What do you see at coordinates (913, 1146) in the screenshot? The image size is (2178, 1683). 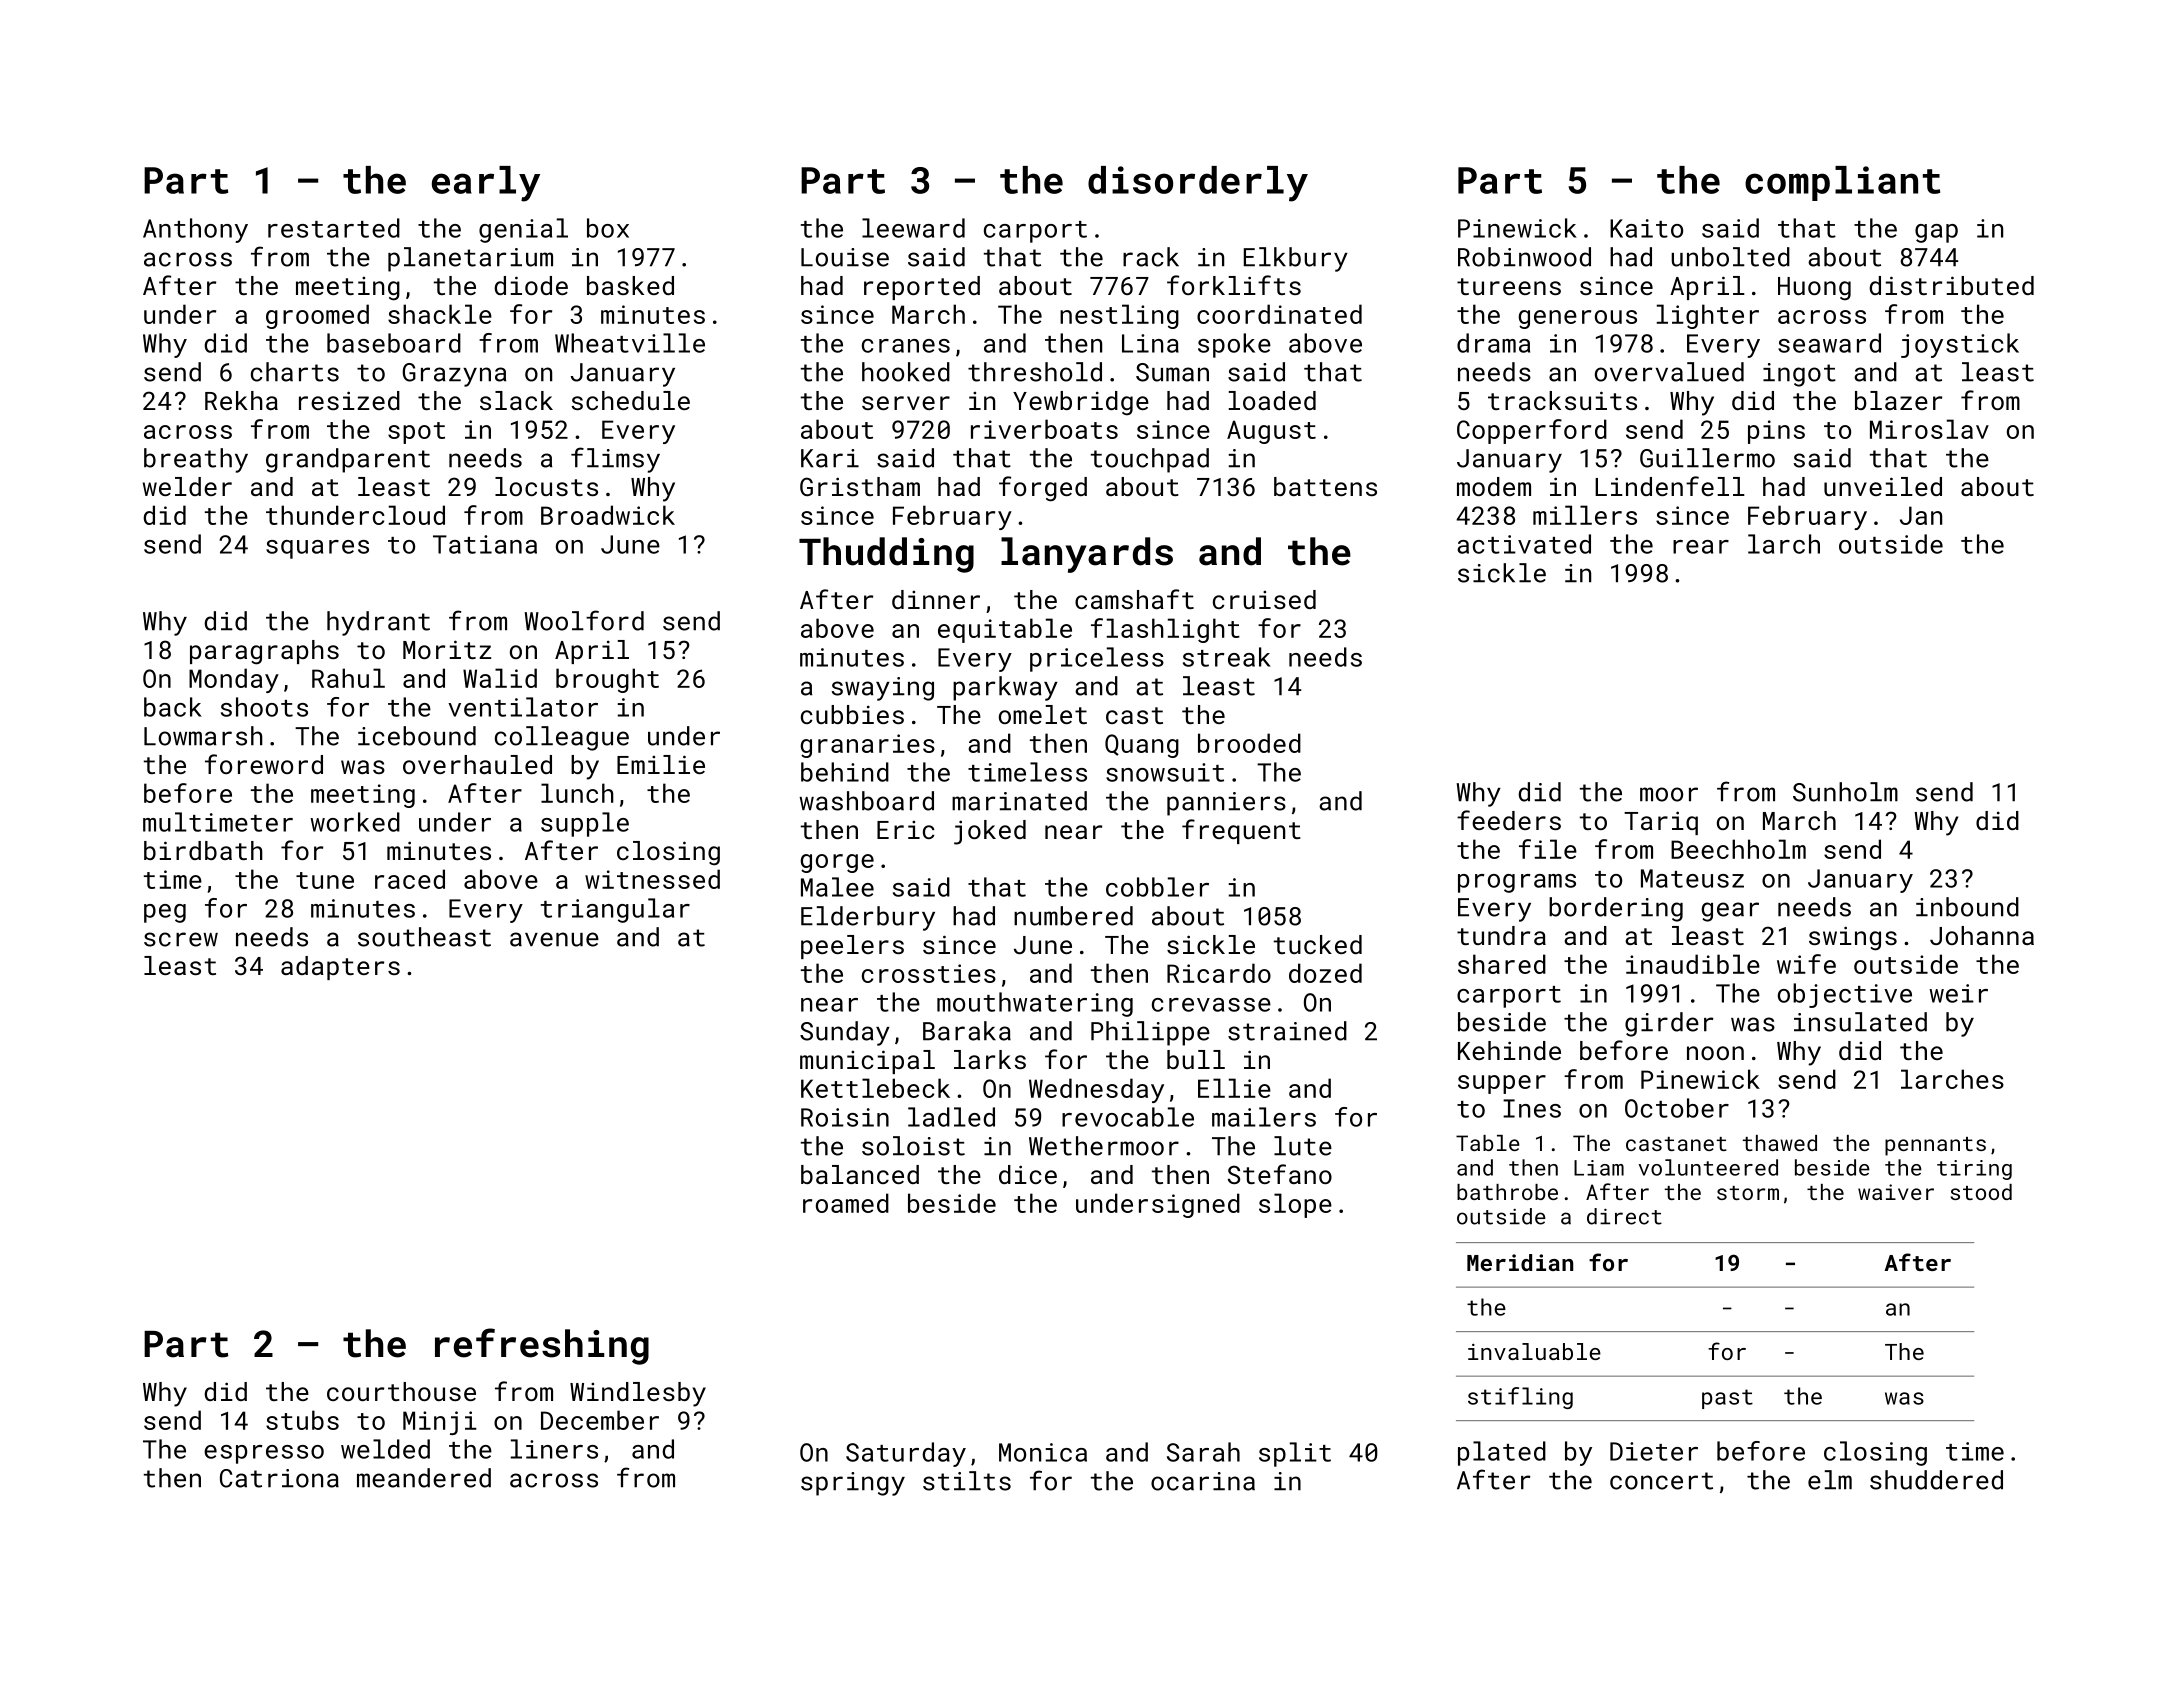 I see `soloist` at bounding box center [913, 1146].
